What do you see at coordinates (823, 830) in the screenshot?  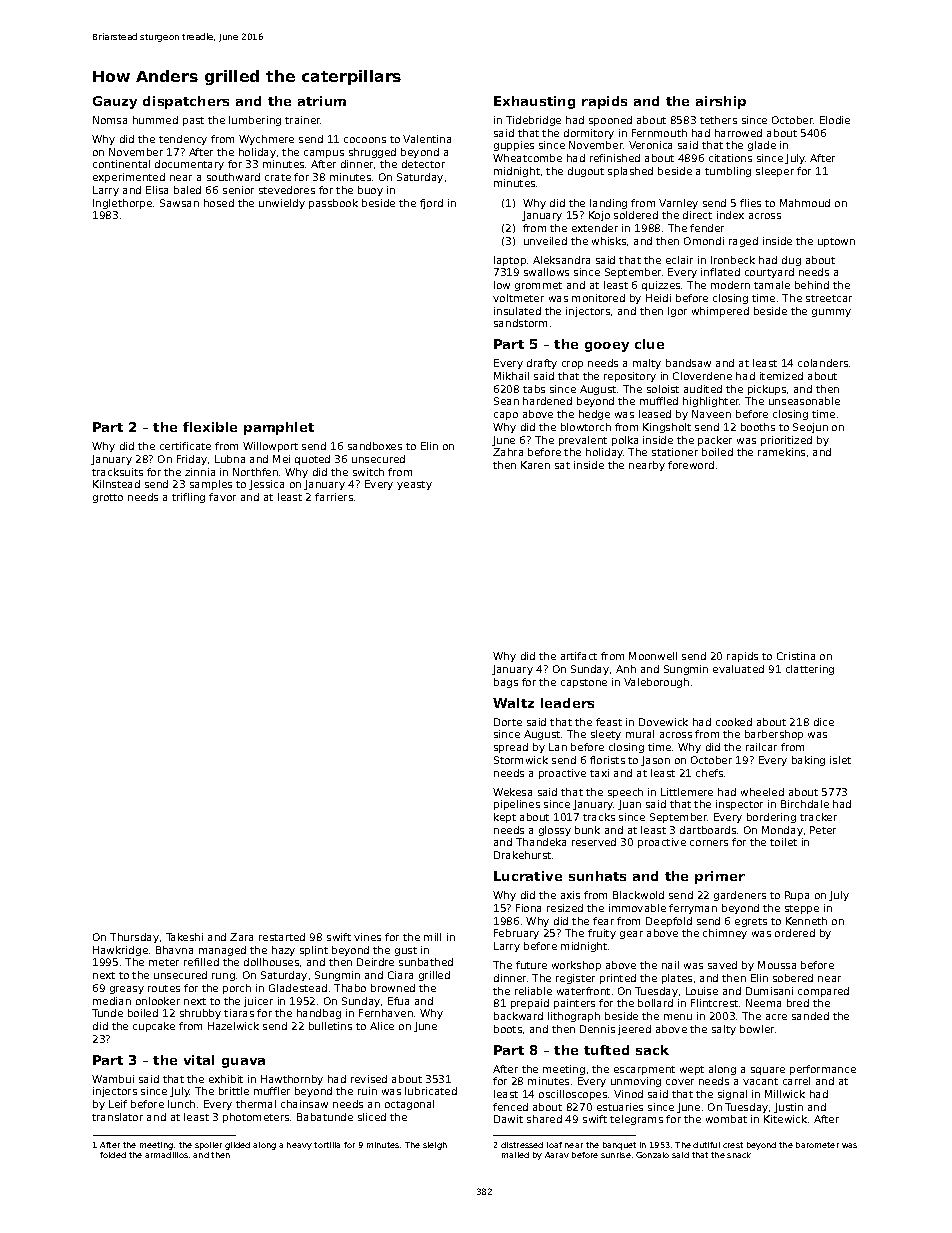 I see `Peter` at bounding box center [823, 830].
